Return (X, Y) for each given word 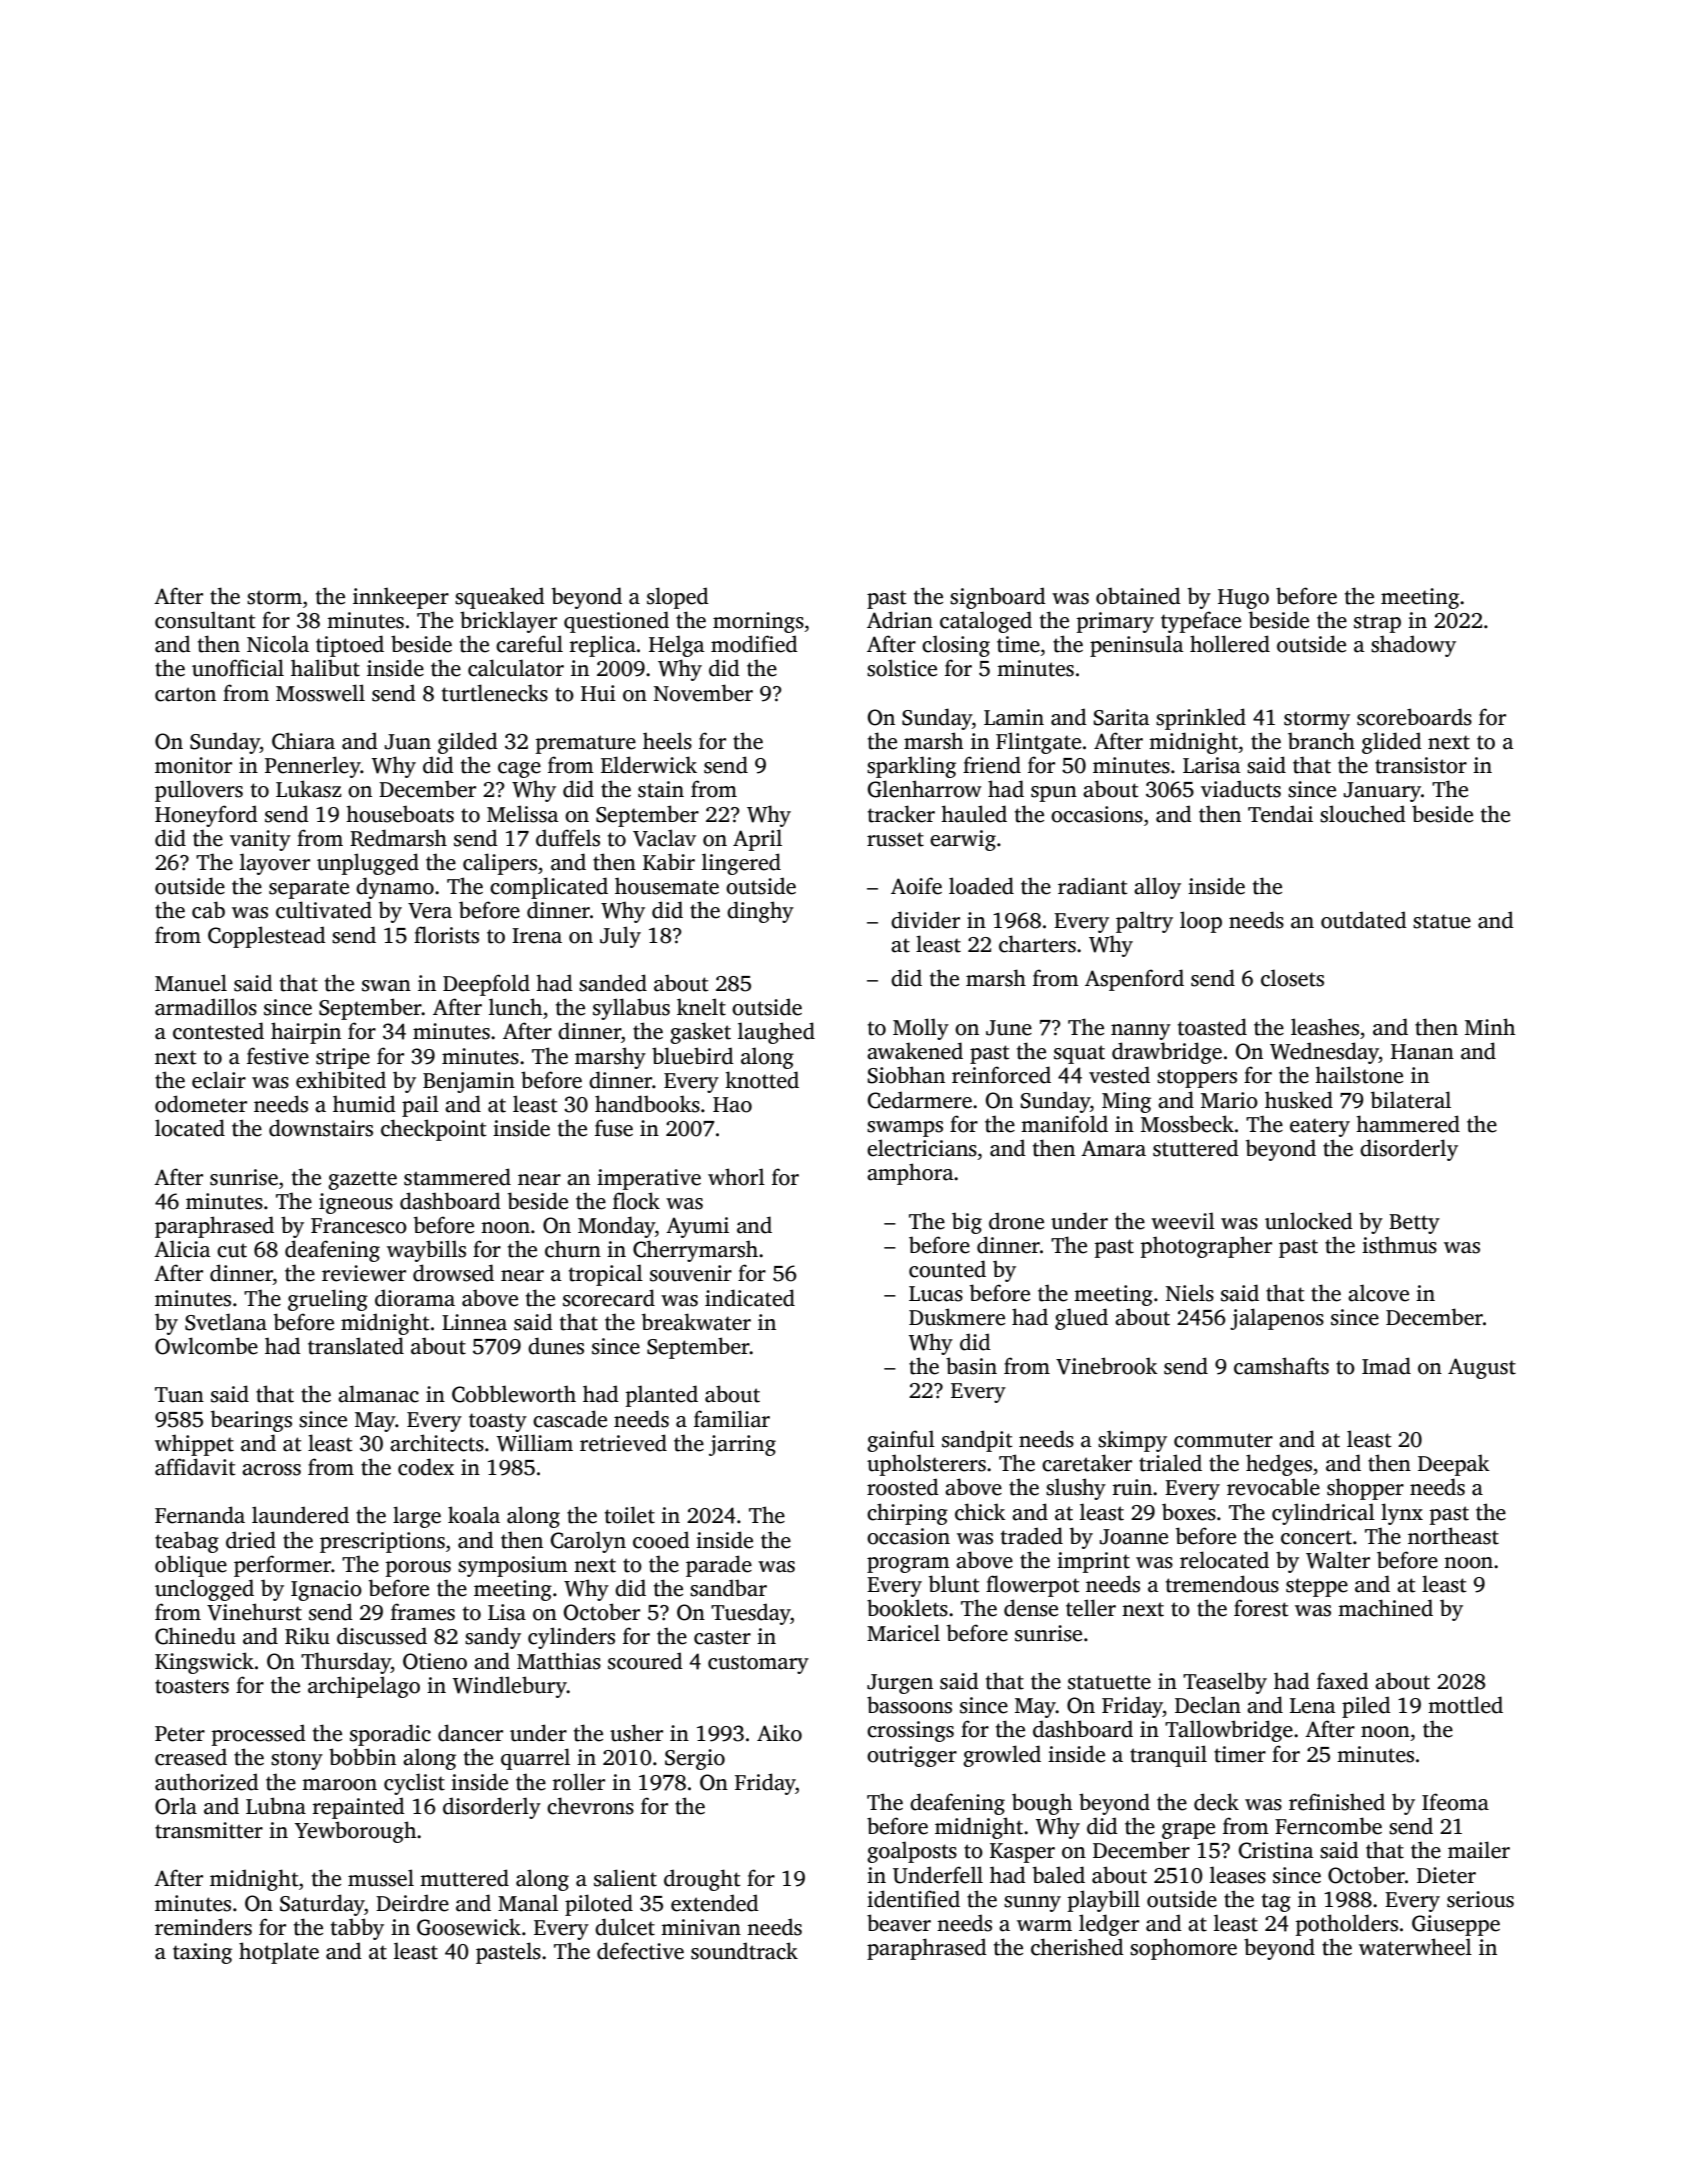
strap (1377, 623)
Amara (1113, 1148)
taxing (202, 1953)
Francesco (359, 1226)
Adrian (900, 620)
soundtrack (744, 1951)
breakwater (696, 1322)
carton (185, 694)
